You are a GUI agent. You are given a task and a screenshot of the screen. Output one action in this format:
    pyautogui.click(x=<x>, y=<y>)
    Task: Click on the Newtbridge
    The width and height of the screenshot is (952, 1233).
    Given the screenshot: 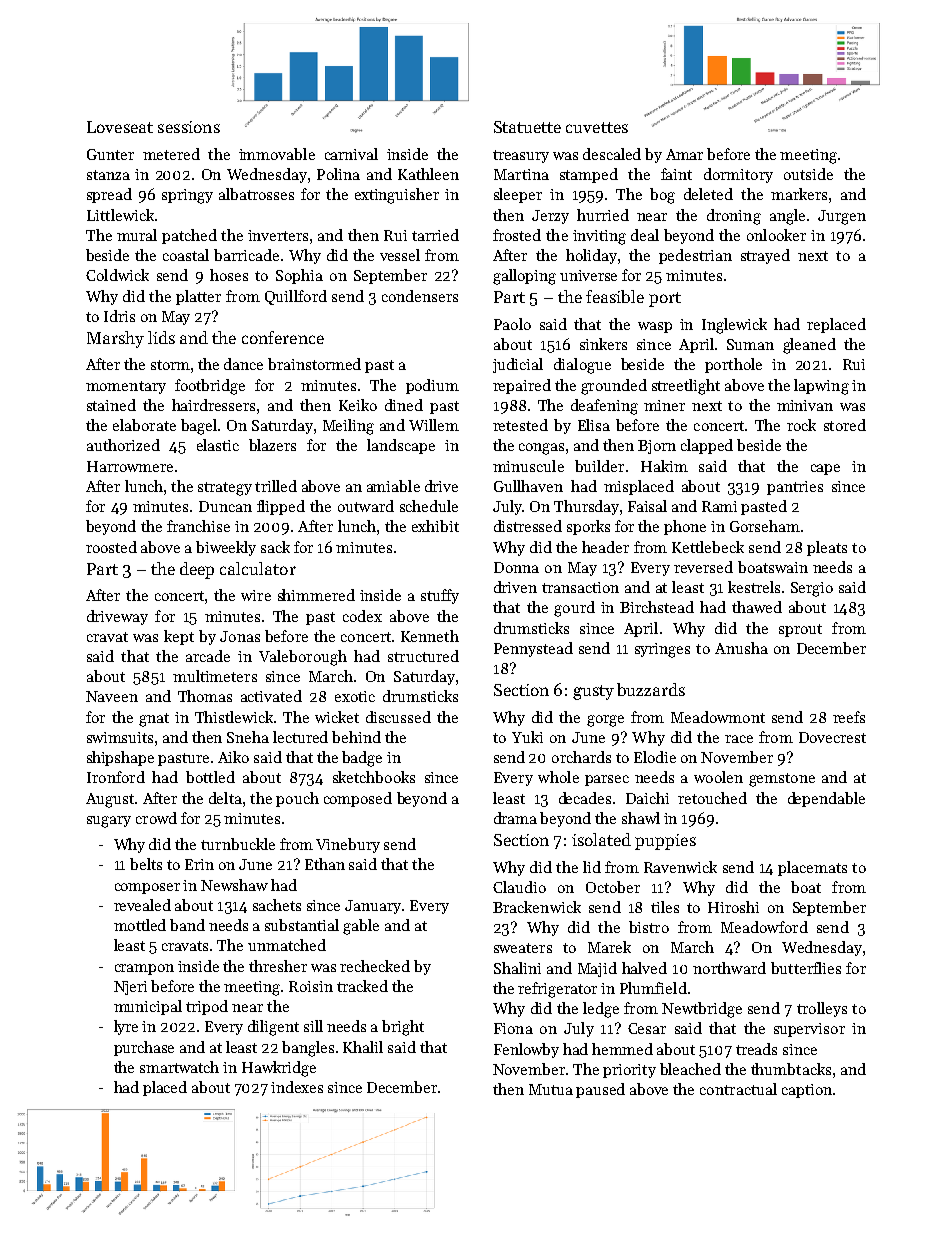 What is the action you would take?
    pyautogui.click(x=702, y=1010)
